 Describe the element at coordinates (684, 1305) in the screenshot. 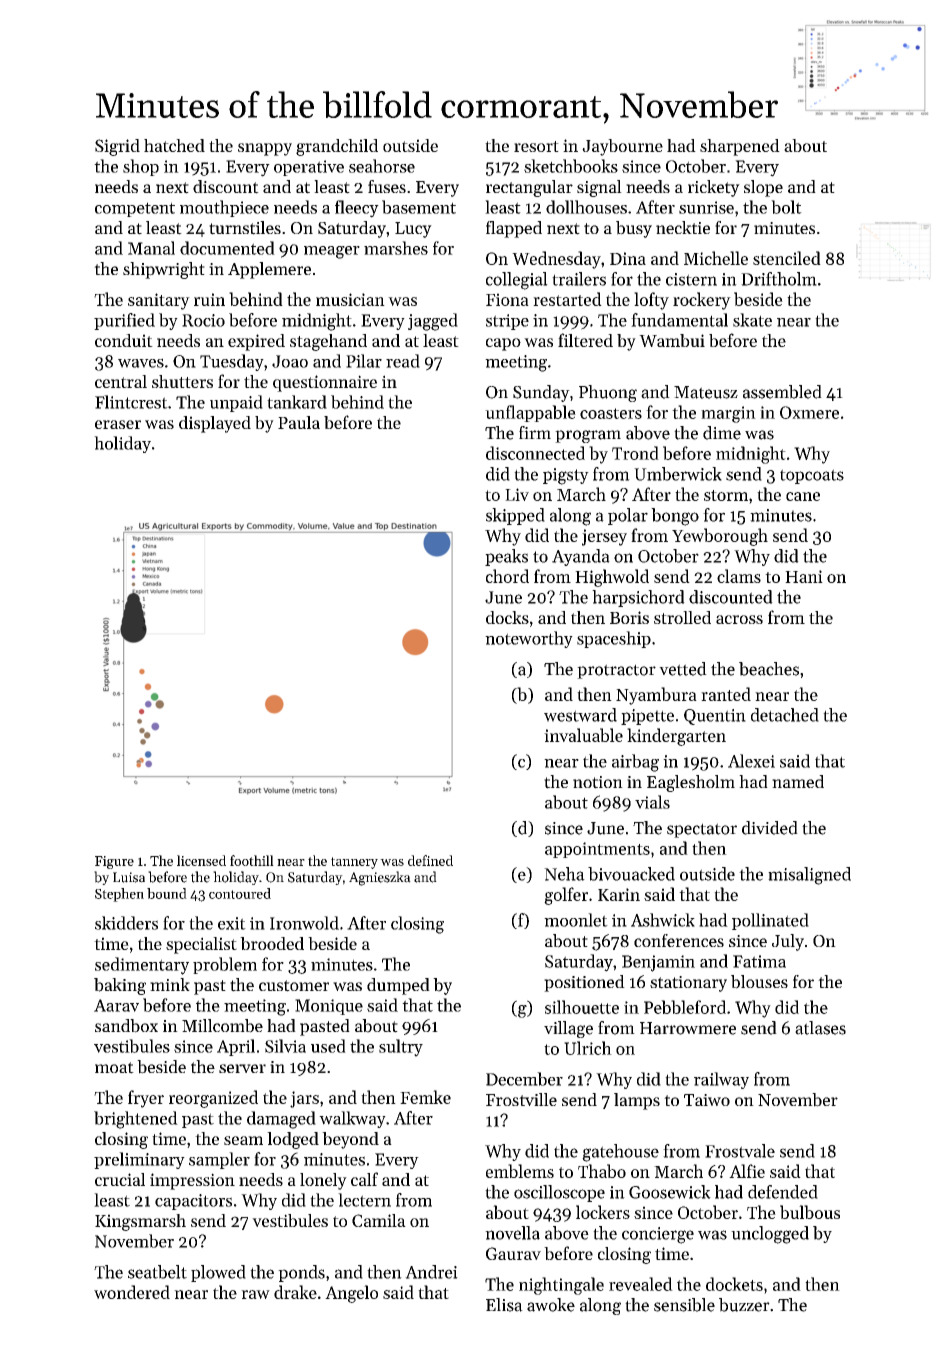

I see `sensible` at that location.
